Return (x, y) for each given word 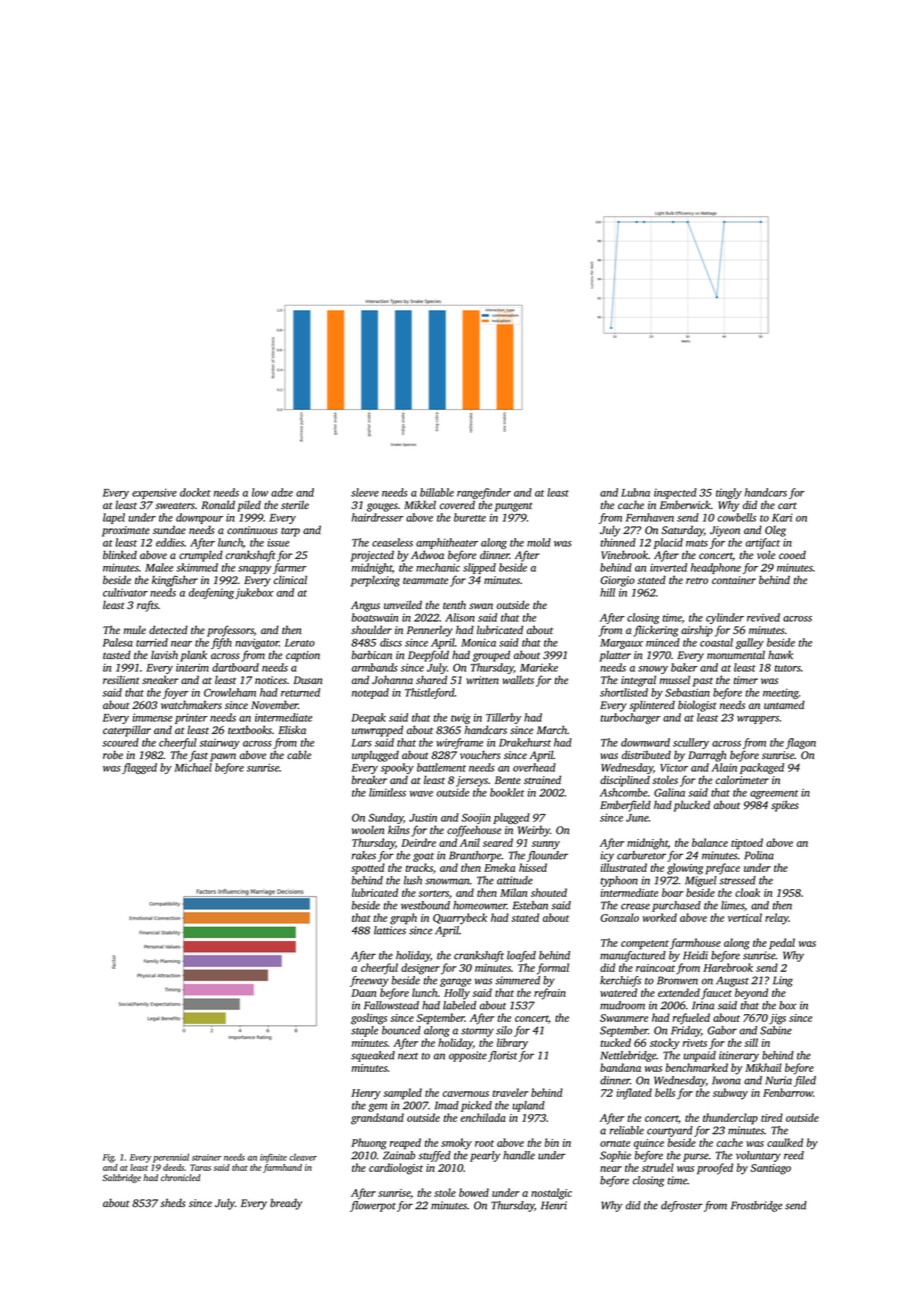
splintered (652, 706)
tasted (117, 654)
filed (805, 1081)
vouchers (480, 754)
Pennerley (430, 631)
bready (286, 1204)
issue (278, 542)
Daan (364, 993)
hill (607, 592)
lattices (390, 930)
